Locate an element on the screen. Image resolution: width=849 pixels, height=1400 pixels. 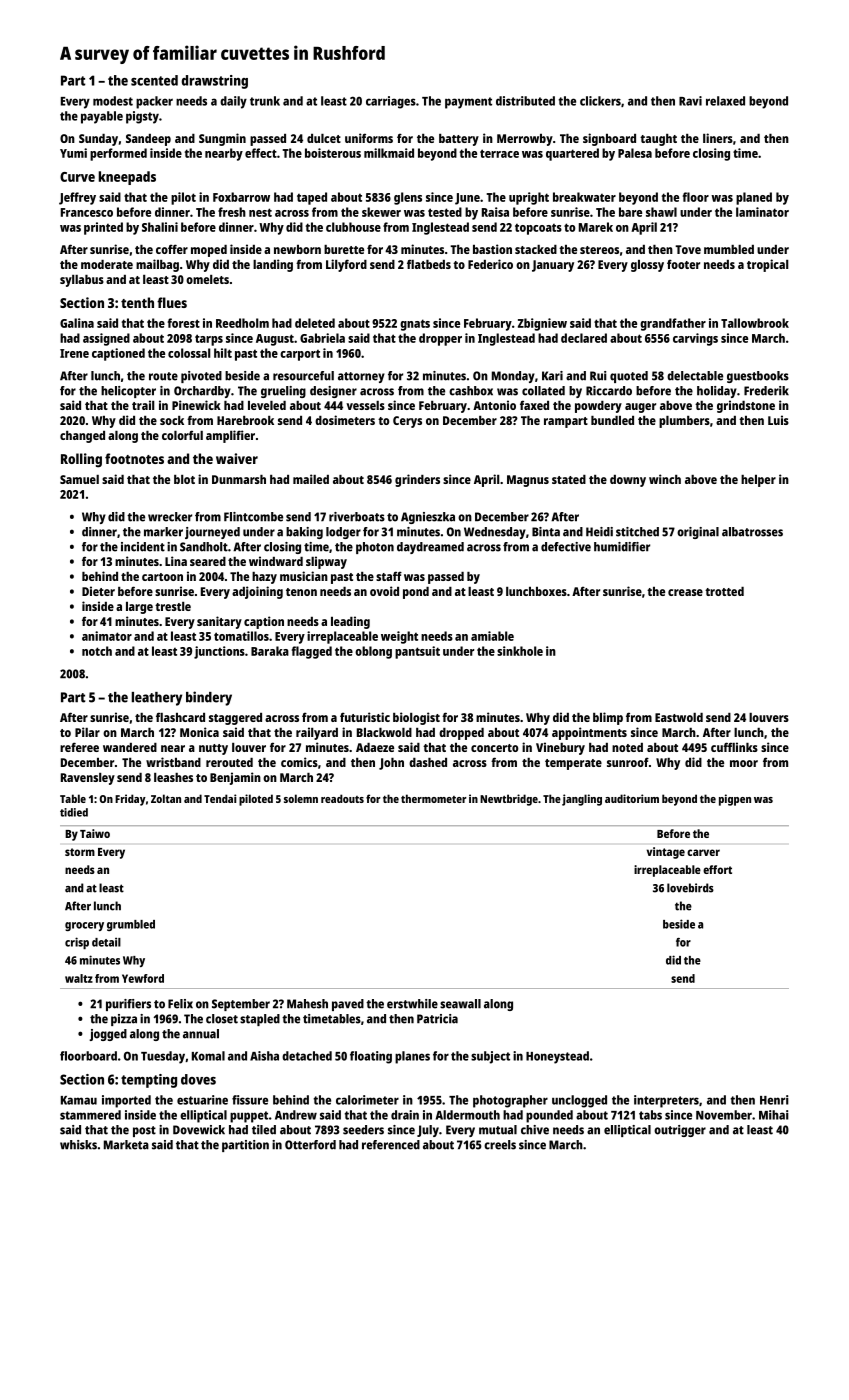
daily is located at coordinates (233, 102).
